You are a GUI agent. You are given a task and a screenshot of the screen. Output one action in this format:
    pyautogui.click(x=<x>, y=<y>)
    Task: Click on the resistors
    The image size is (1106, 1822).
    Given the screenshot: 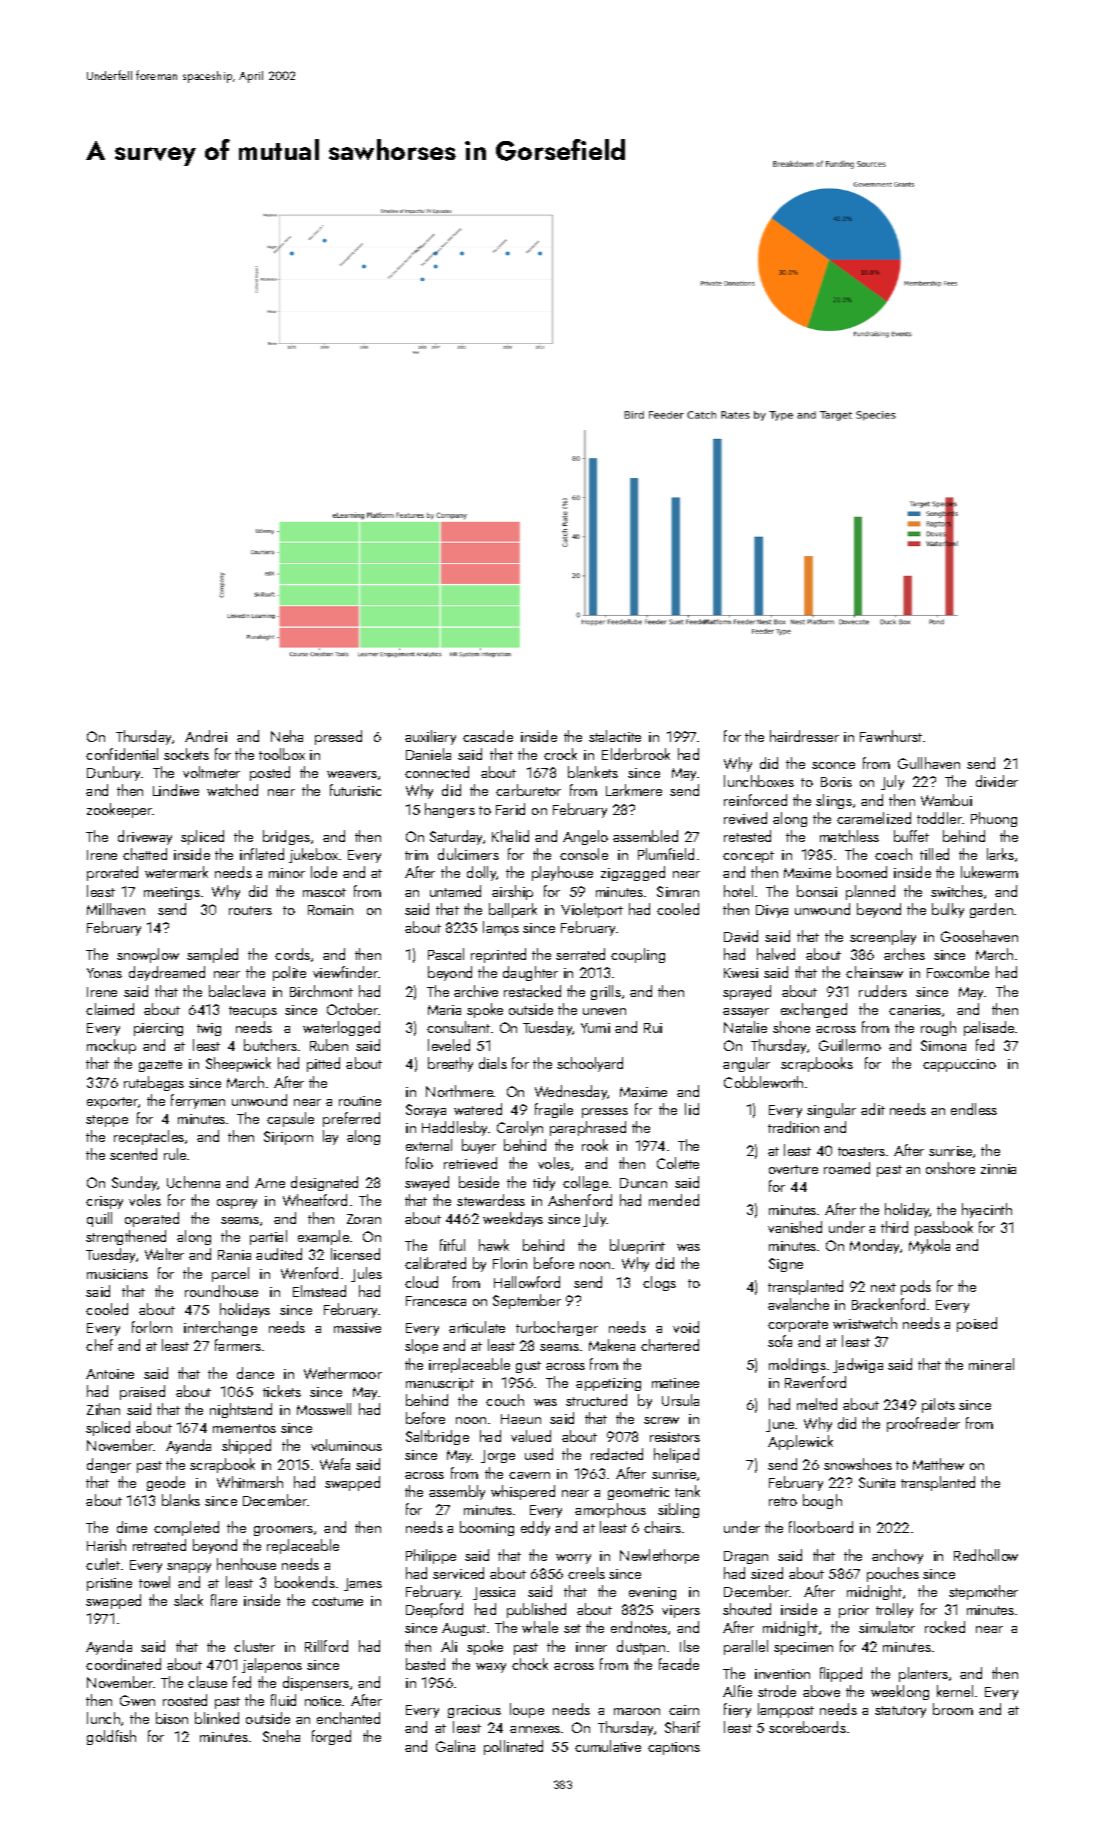 What is the action you would take?
    pyautogui.click(x=675, y=1437)
